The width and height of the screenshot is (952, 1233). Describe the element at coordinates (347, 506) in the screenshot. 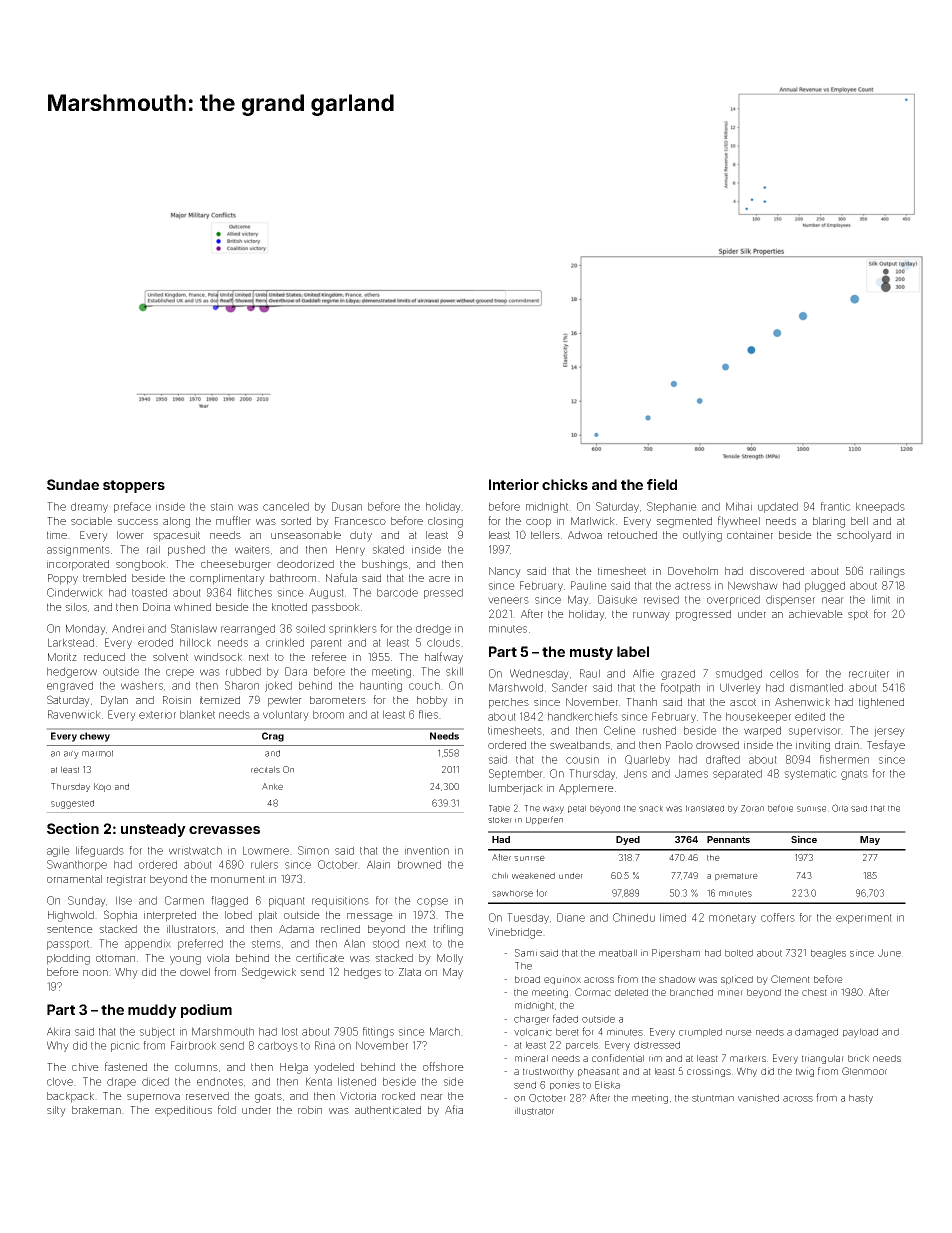

I see `Dusan` at that location.
